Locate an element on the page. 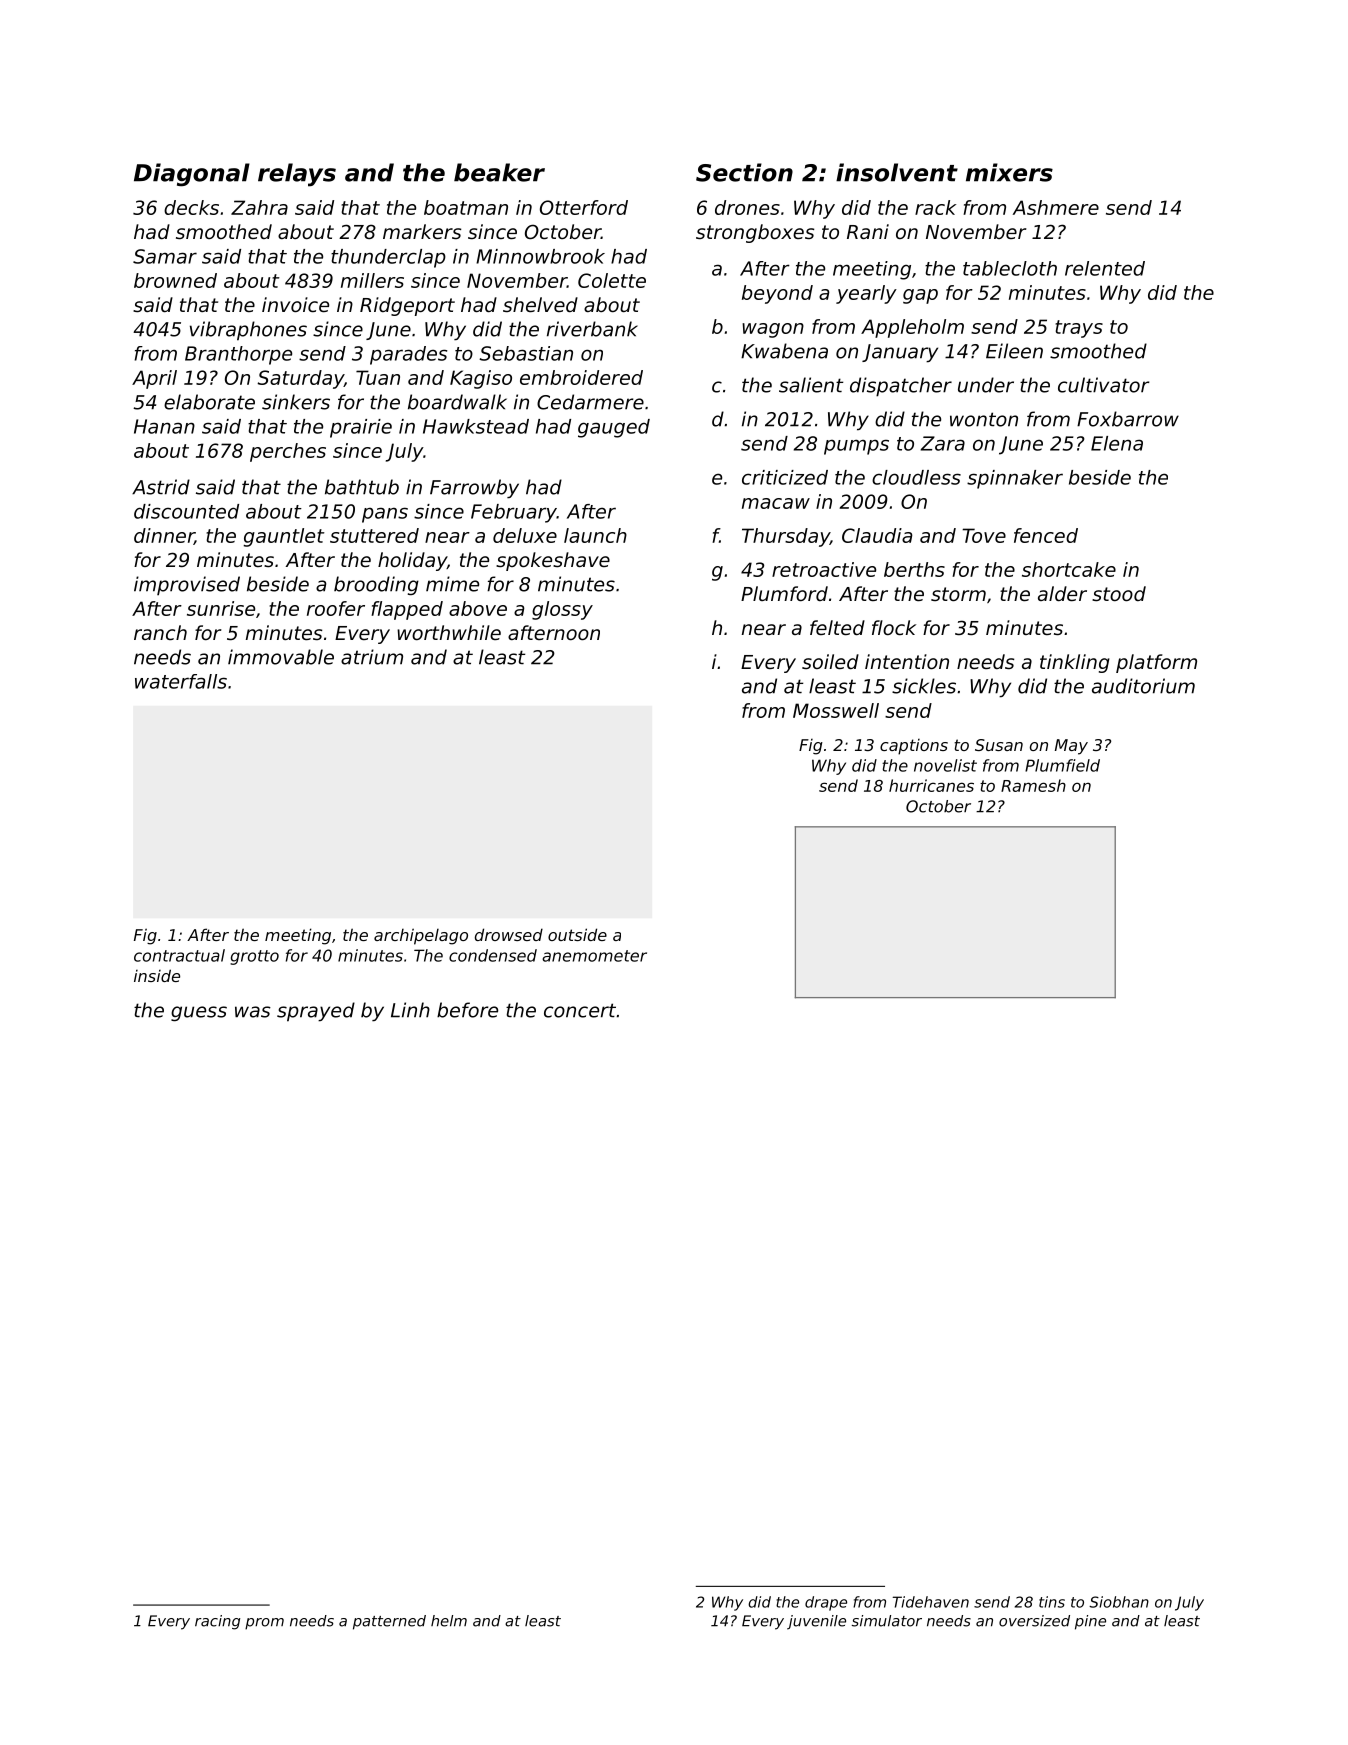 This document has height=1745, width=1348. browned is located at coordinates (175, 280).
